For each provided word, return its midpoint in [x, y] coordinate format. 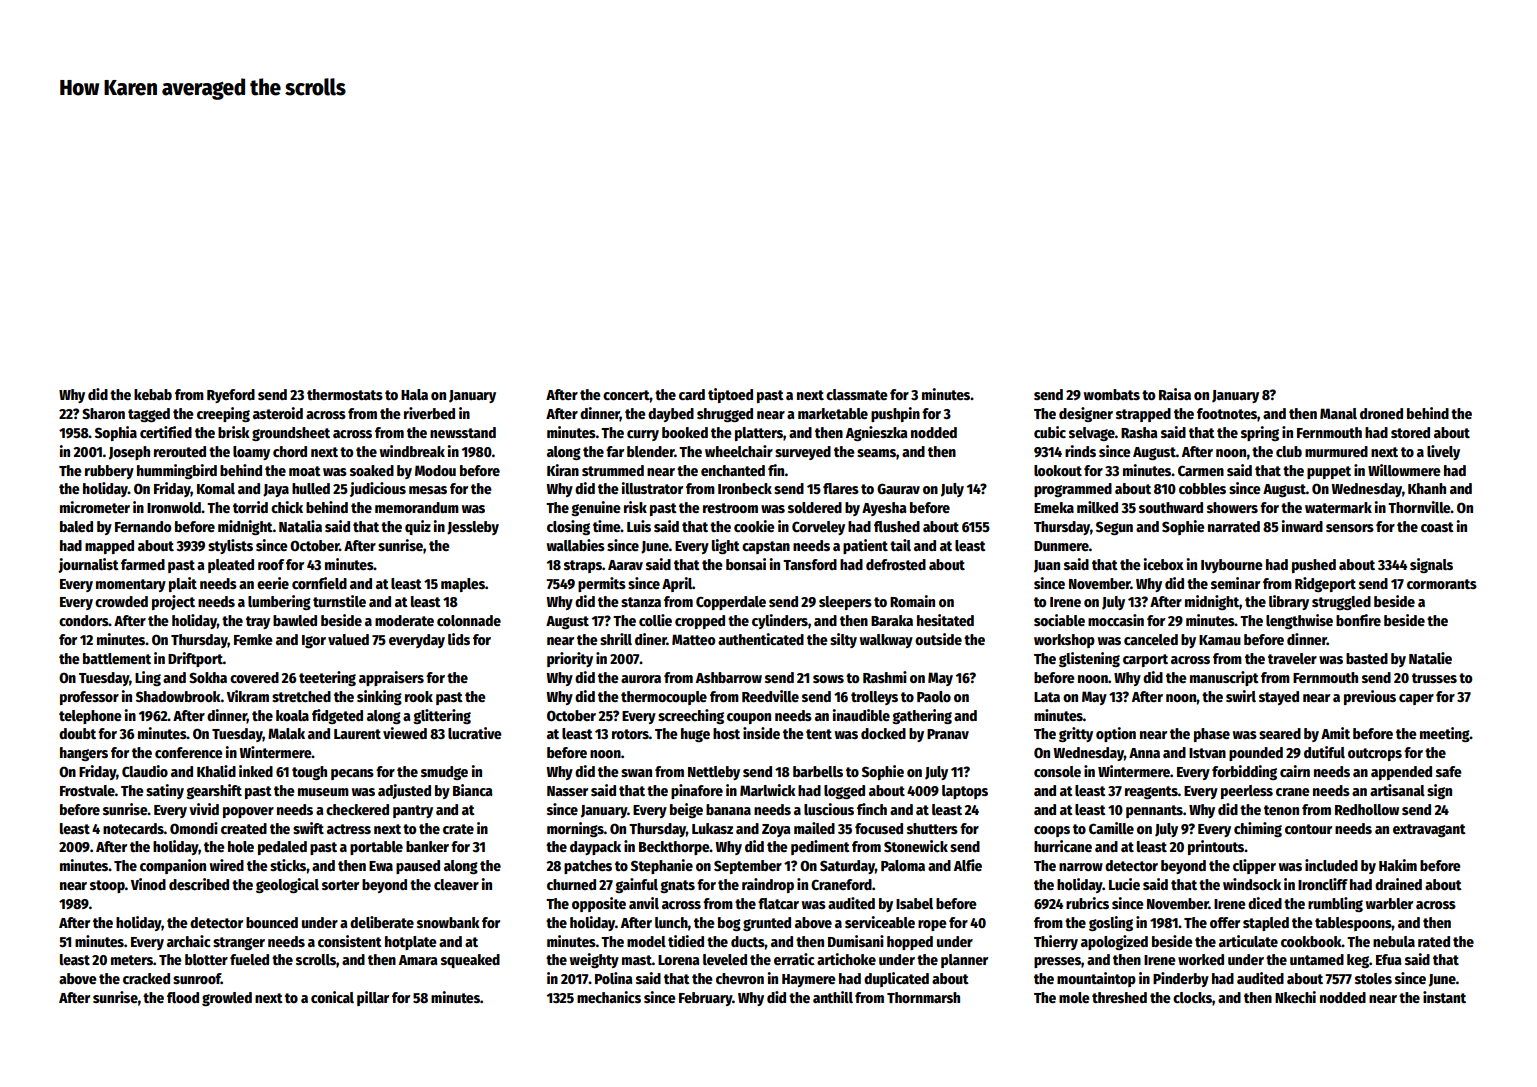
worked [1201, 959]
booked [685, 432]
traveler [1292, 658]
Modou [435, 470]
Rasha [1139, 432]
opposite [599, 904]
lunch [671, 922]
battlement [117, 658]
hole [241, 846]
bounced [272, 922]
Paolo [934, 696]
